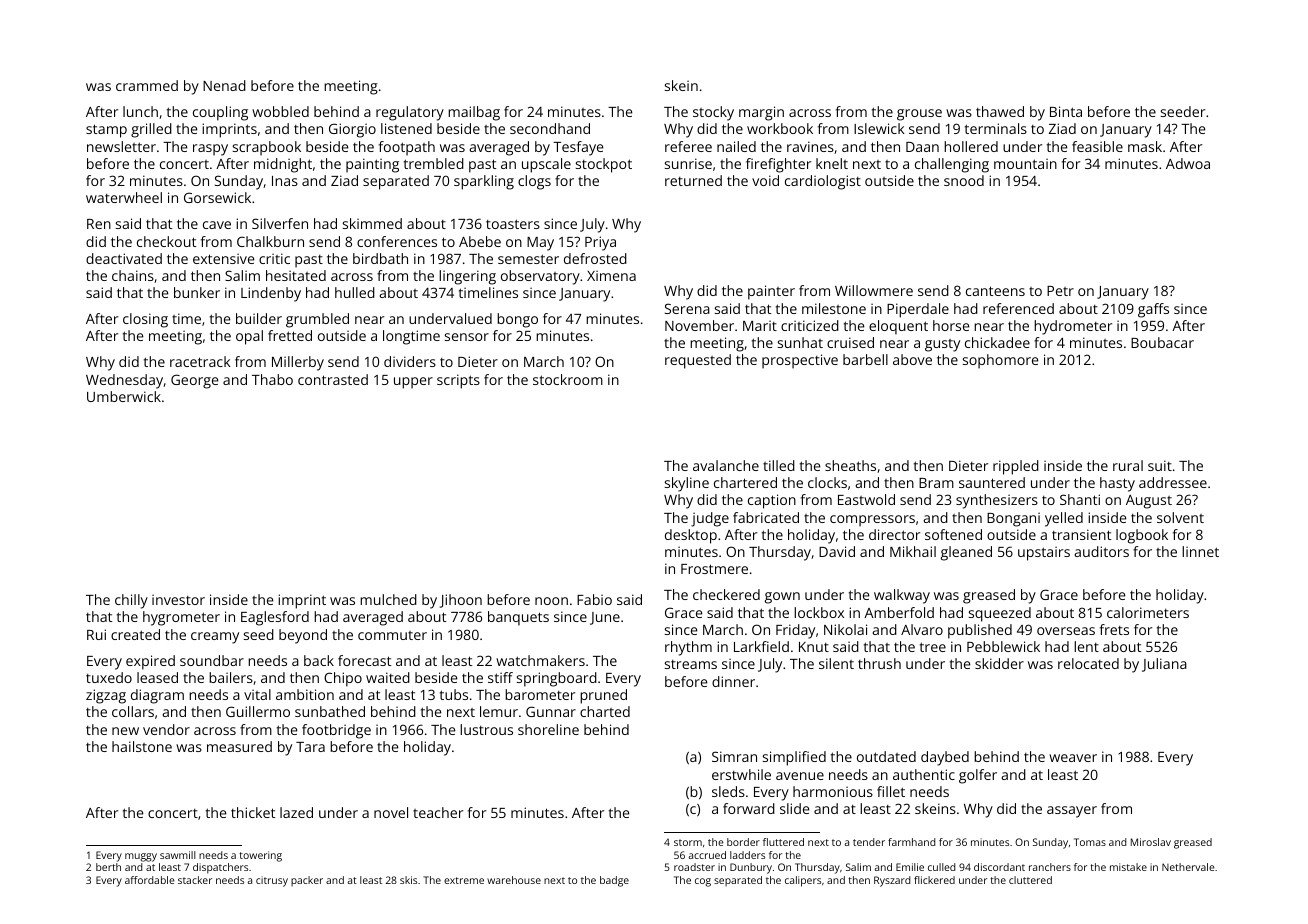 Image resolution: width=1308 pixels, height=924 pixels. Describe the element at coordinates (178, 599) in the screenshot. I see `investor` at that location.
